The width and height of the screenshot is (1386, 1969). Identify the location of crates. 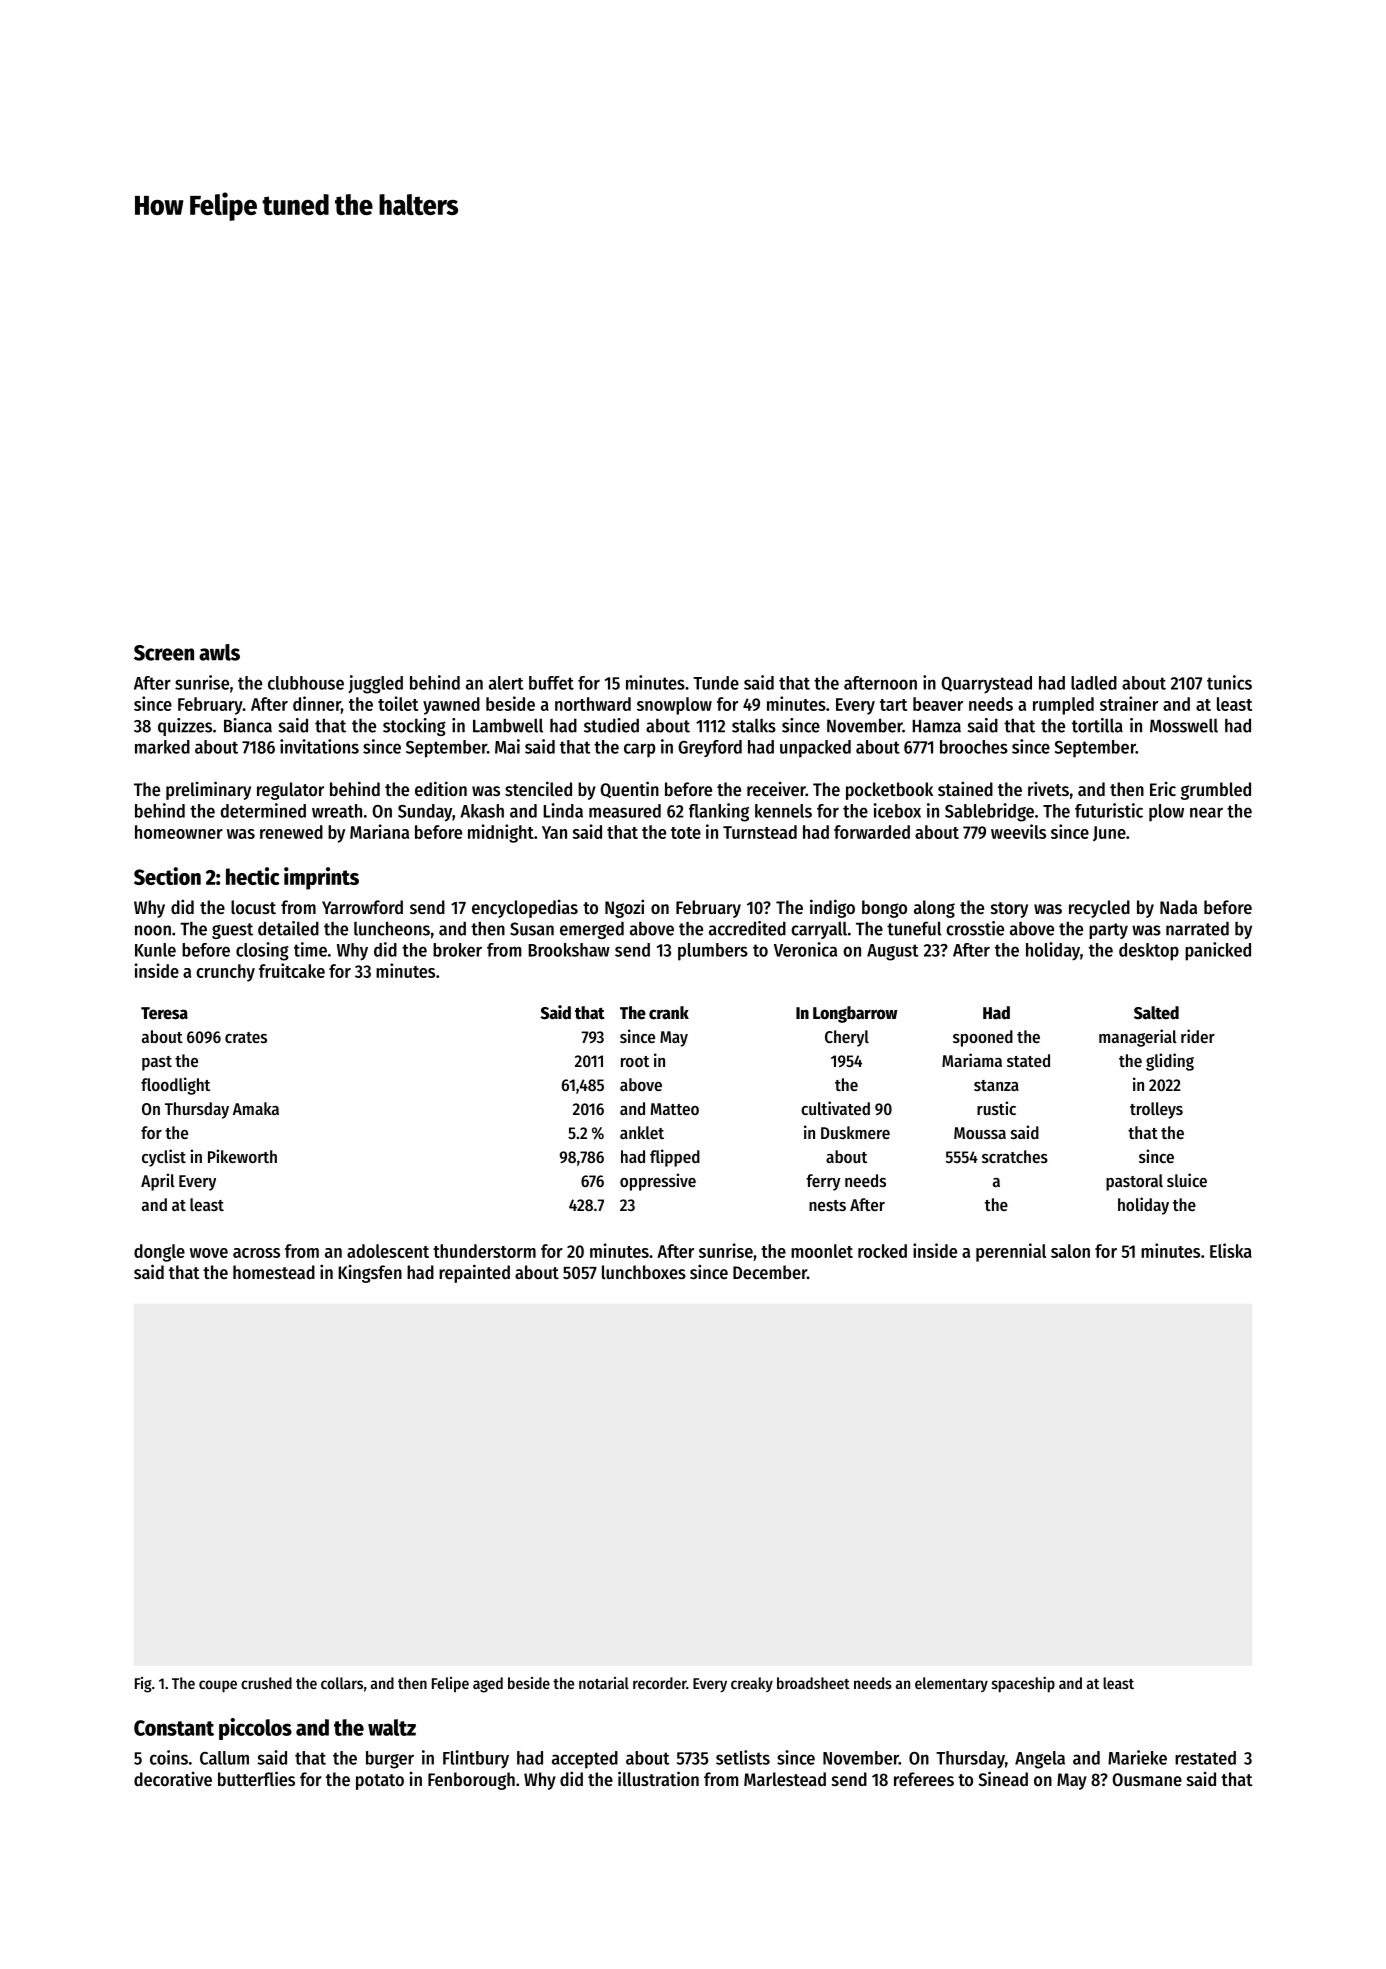
(246, 1037).
